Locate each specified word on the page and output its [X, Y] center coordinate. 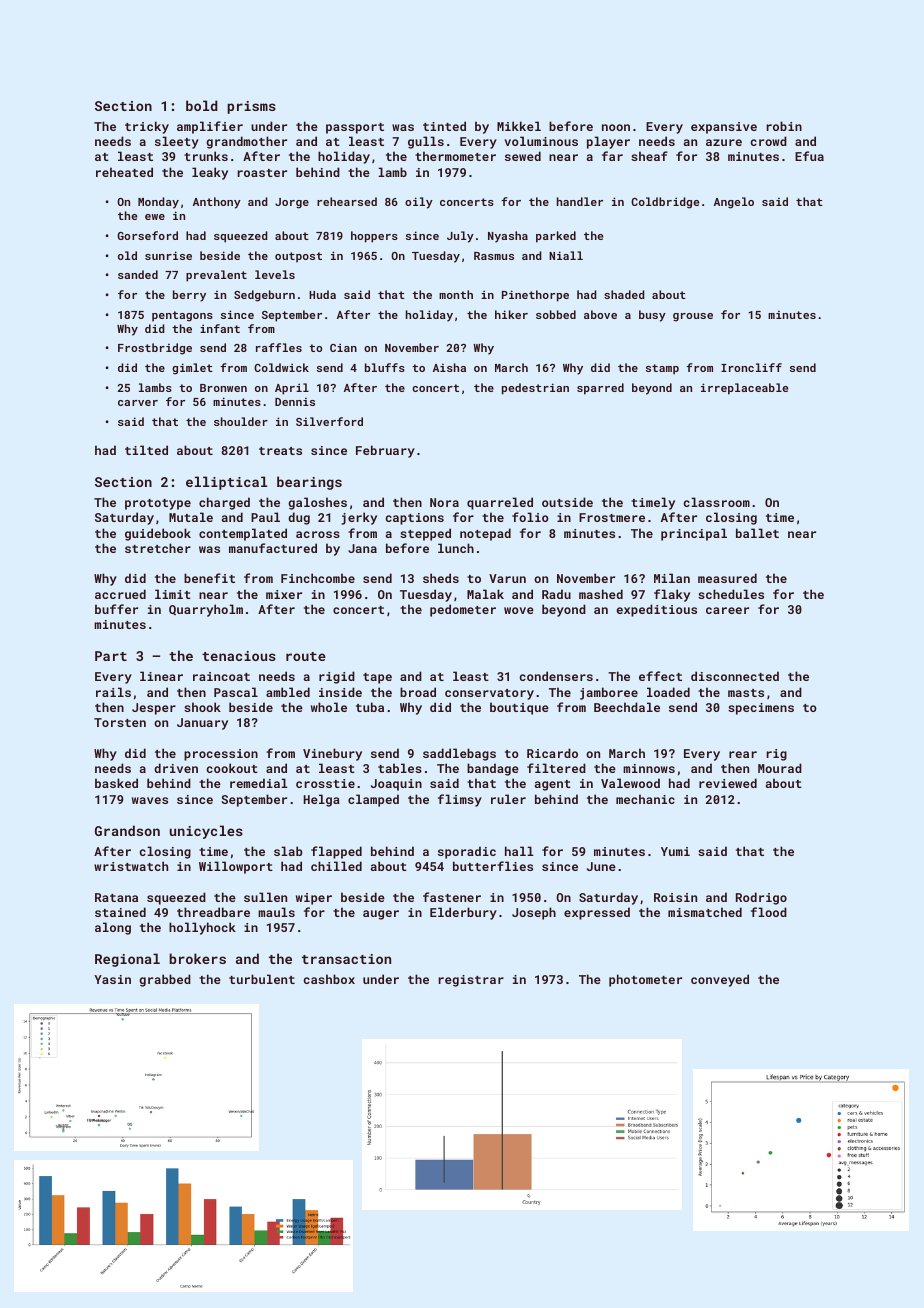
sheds [441, 578]
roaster [262, 173]
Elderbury [463, 913]
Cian [343, 347]
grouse [693, 317]
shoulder [241, 421]
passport [355, 128]
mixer [284, 594]
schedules [731, 594]
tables [400, 768]
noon [616, 127]
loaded [668, 692]
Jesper [154, 709]
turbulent [262, 979]
